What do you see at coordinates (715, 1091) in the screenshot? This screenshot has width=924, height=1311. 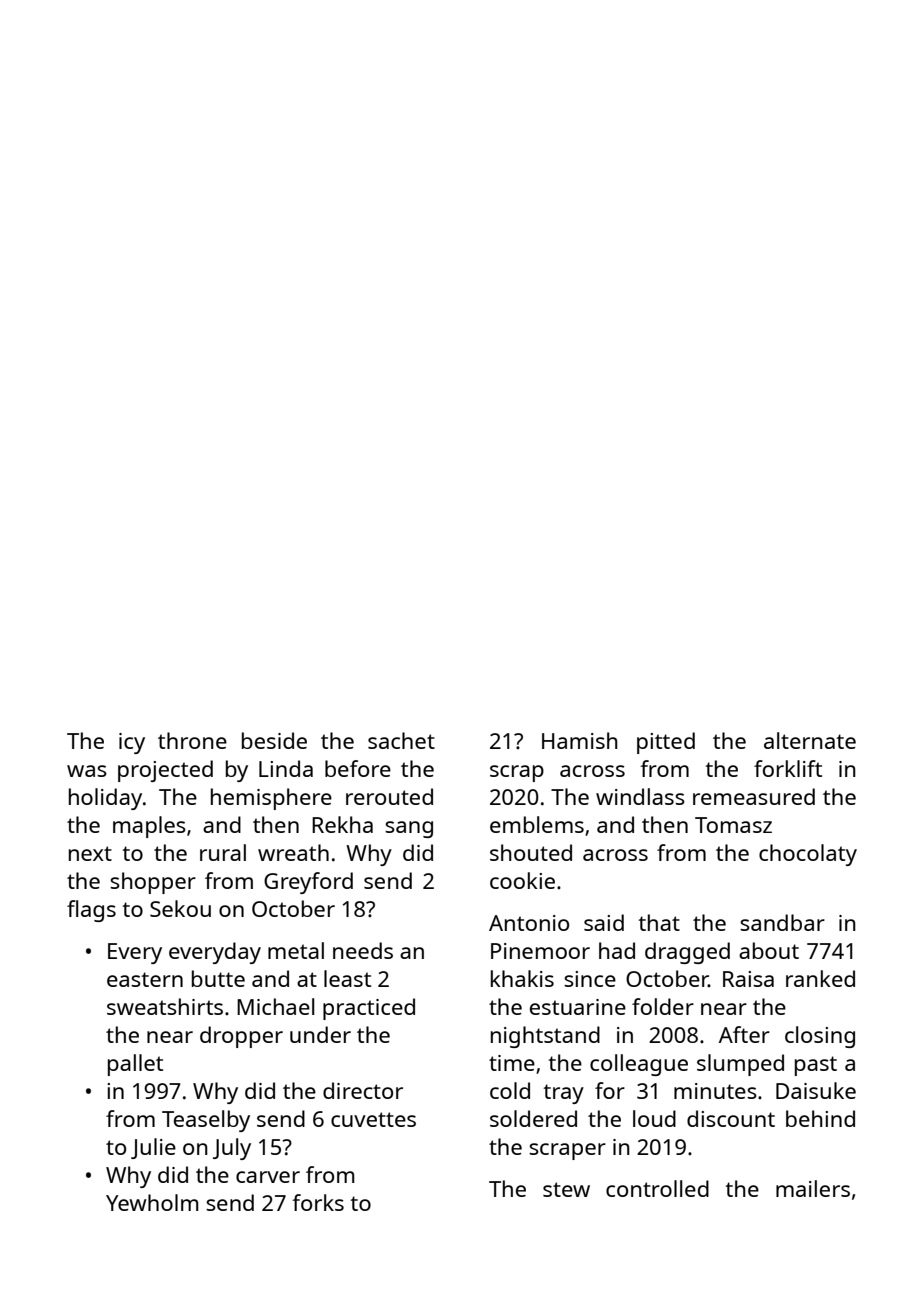 I see `minutes` at bounding box center [715, 1091].
